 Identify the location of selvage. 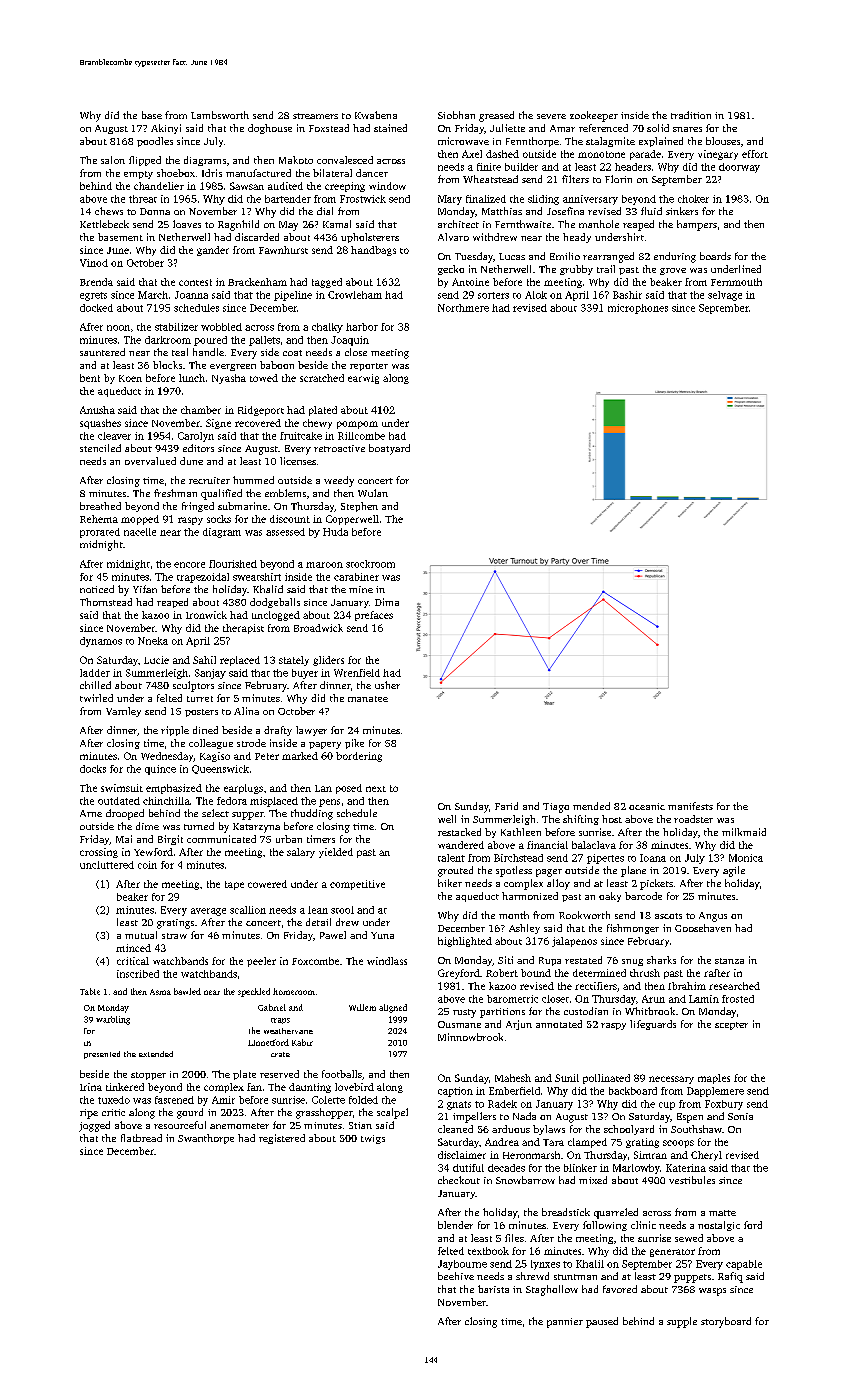
(725, 296).
